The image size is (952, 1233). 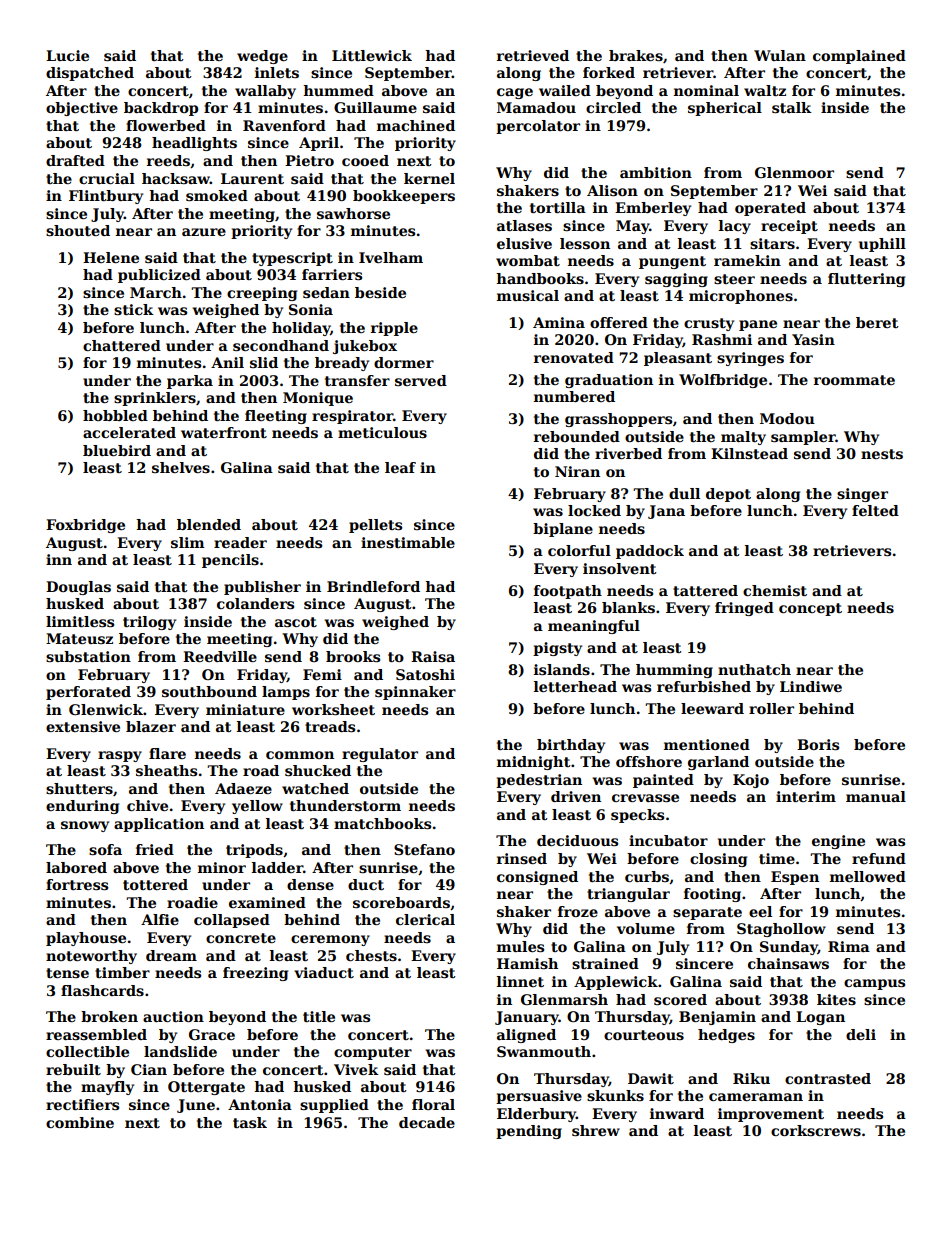 I want to click on decade, so click(x=427, y=1122).
